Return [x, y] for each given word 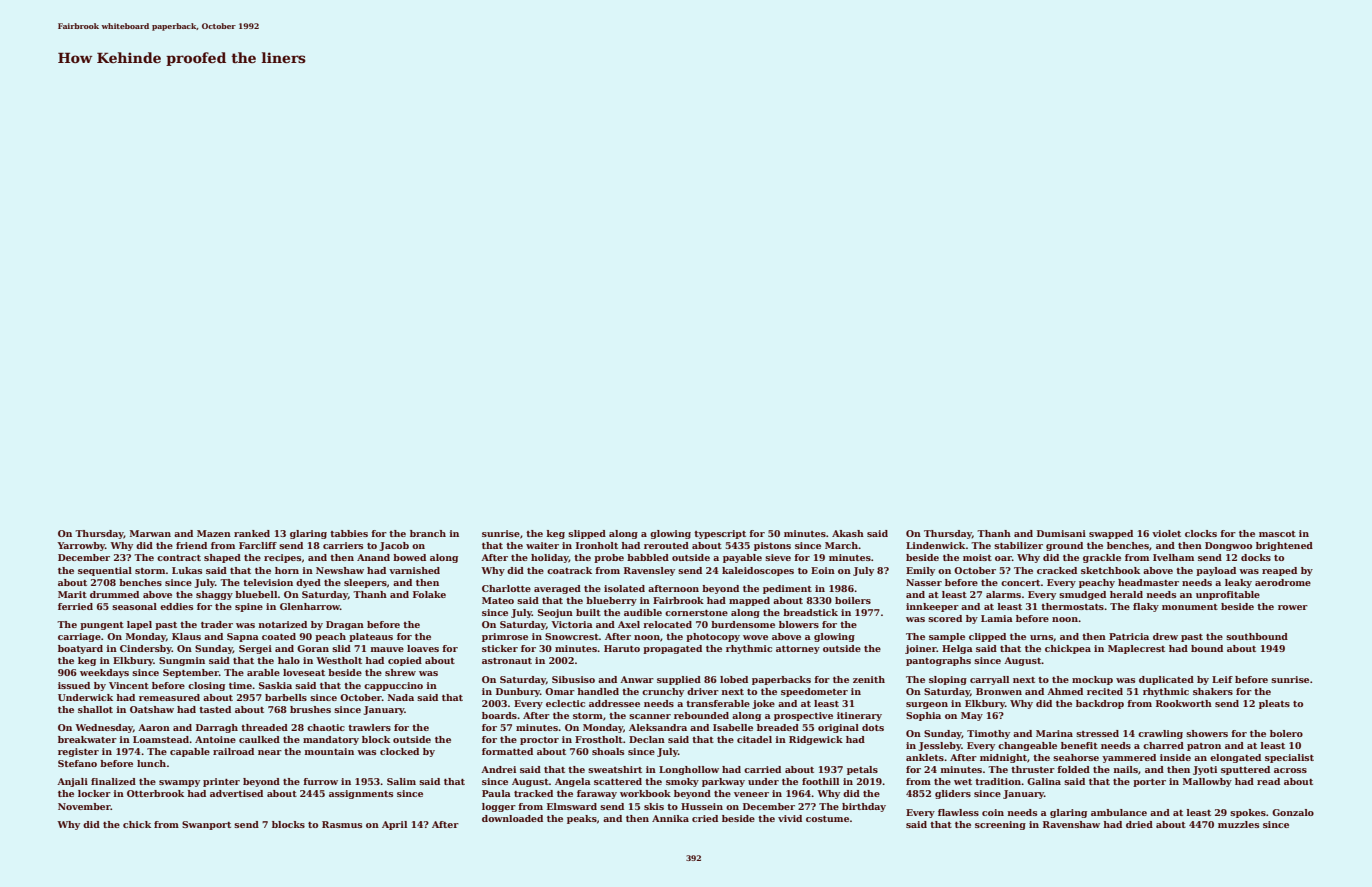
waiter [542, 545]
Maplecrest [1136, 649]
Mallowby [1207, 782]
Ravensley [649, 571]
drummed [114, 594]
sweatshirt [615, 769]
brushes [310, 709]
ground [1064, 546]
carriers [343, 545]
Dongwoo [1228, 546]
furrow [320, 781]
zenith [869, 679]
